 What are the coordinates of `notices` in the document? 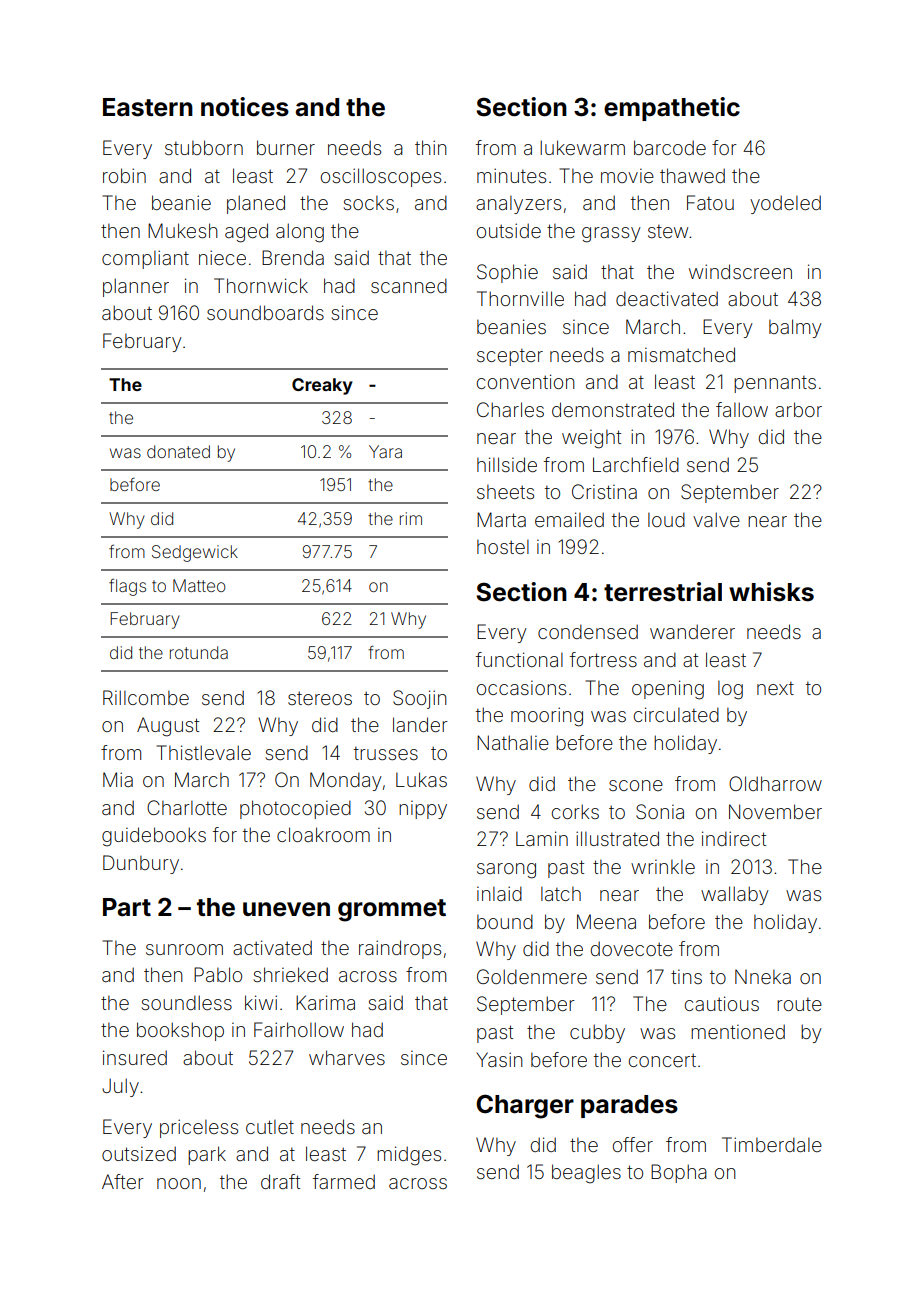 It's located at (245, 107).
